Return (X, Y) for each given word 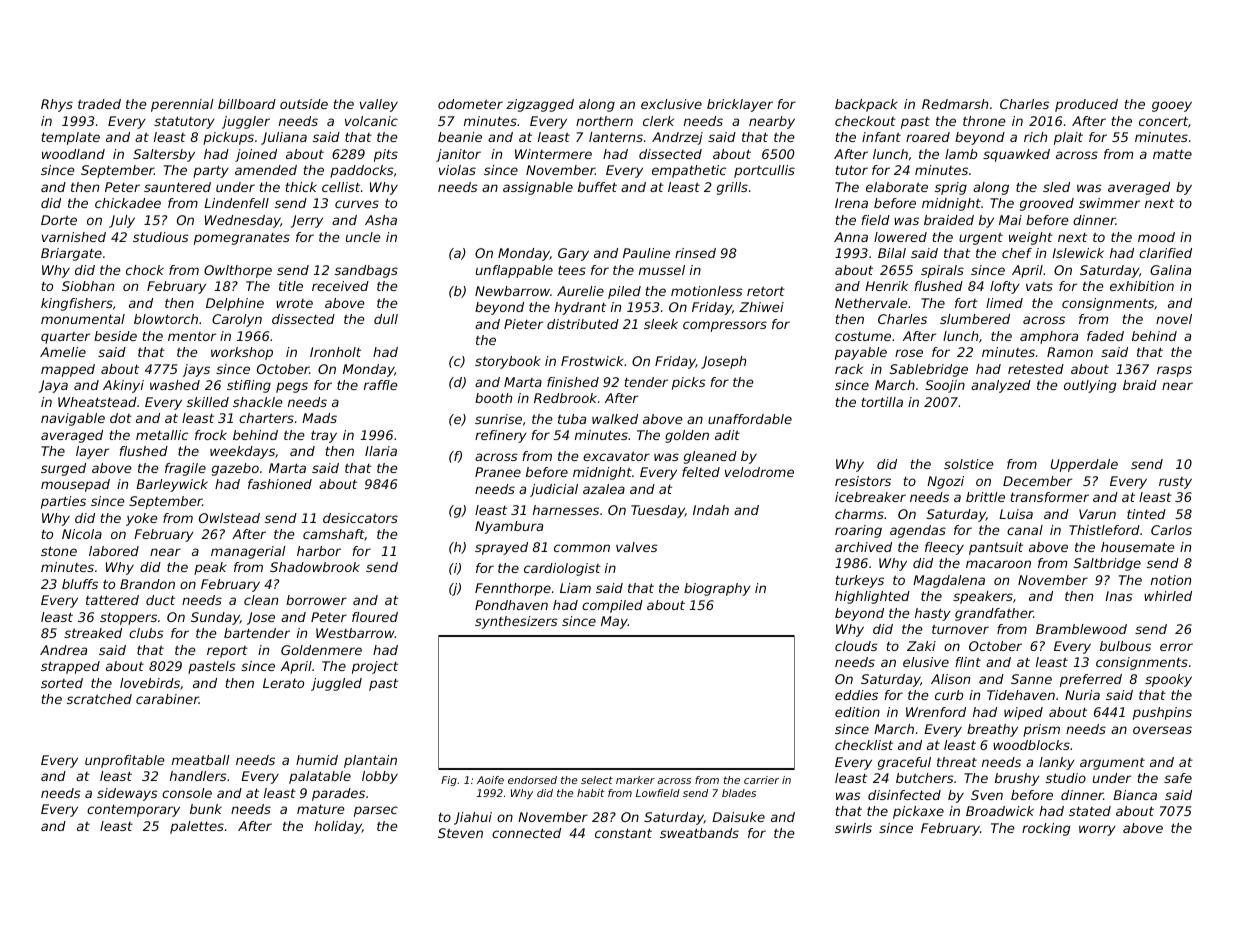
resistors (863, 481)
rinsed (695, 253)
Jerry (307, 221)
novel (1174, 319)
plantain (370, 761)
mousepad (75, 485)
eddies (856, 695)
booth (493, 398)
